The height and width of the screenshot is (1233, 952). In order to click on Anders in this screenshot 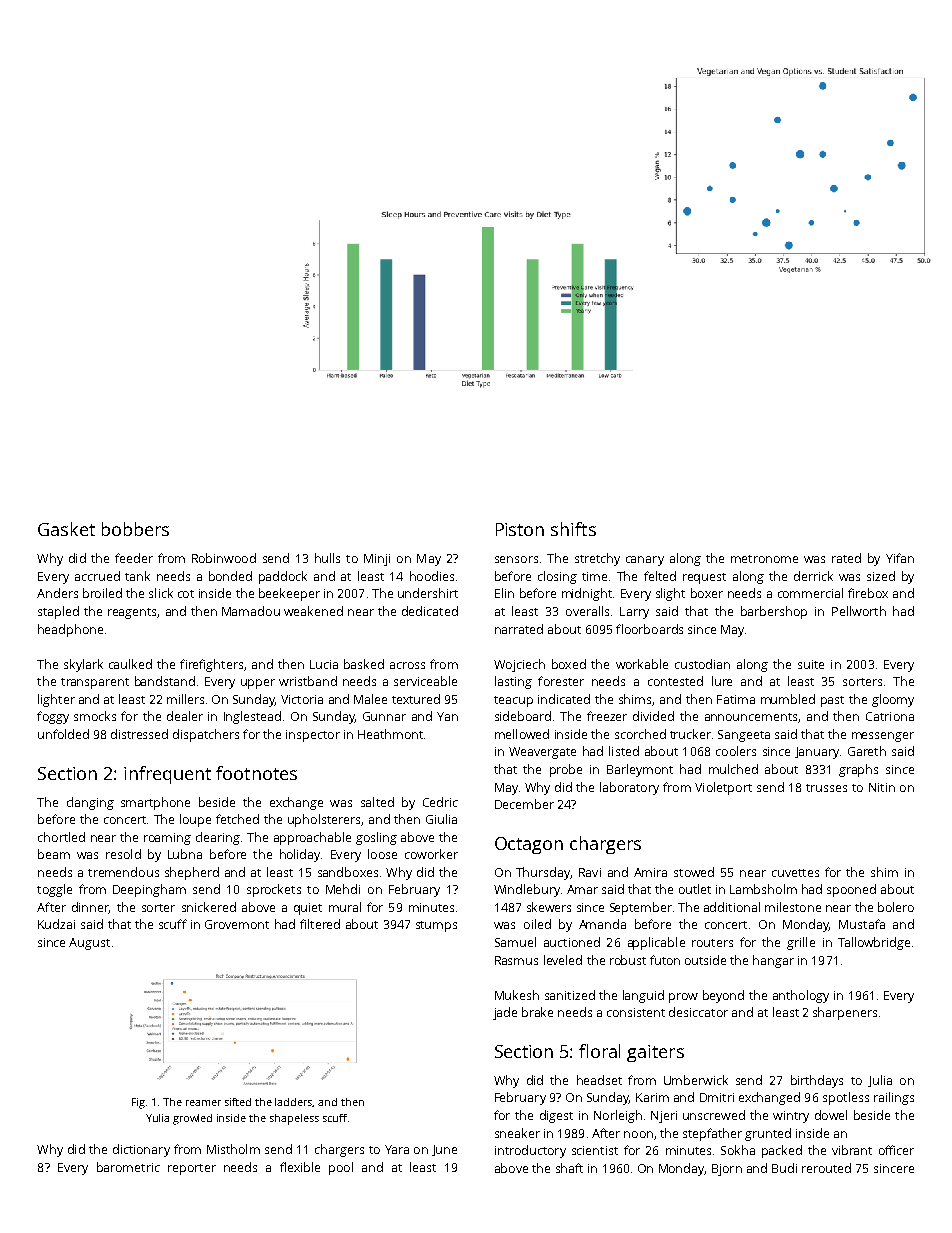, I will do `click(57, 593)`.
